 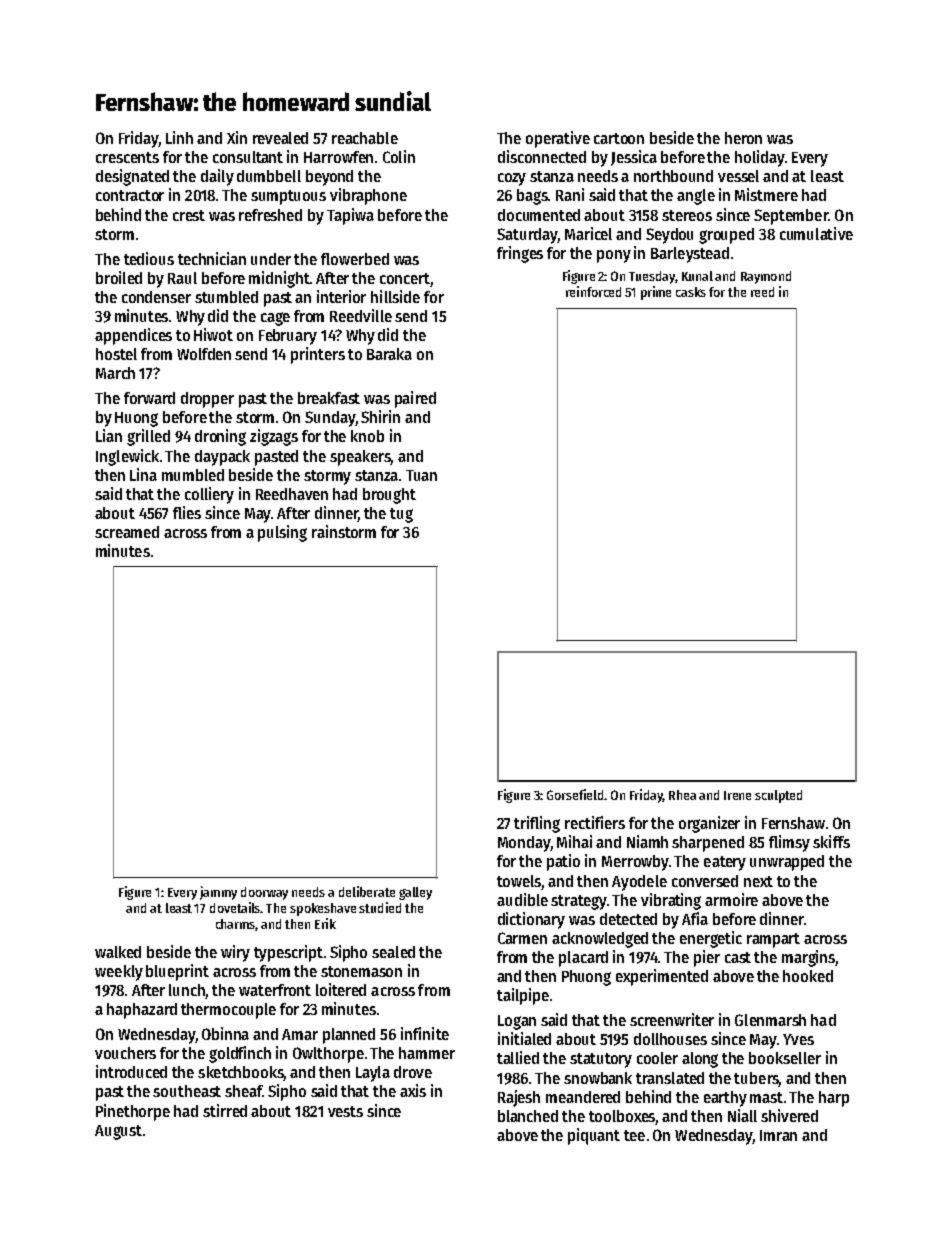 I want to click on reachable, so click(x=365, y=138).
